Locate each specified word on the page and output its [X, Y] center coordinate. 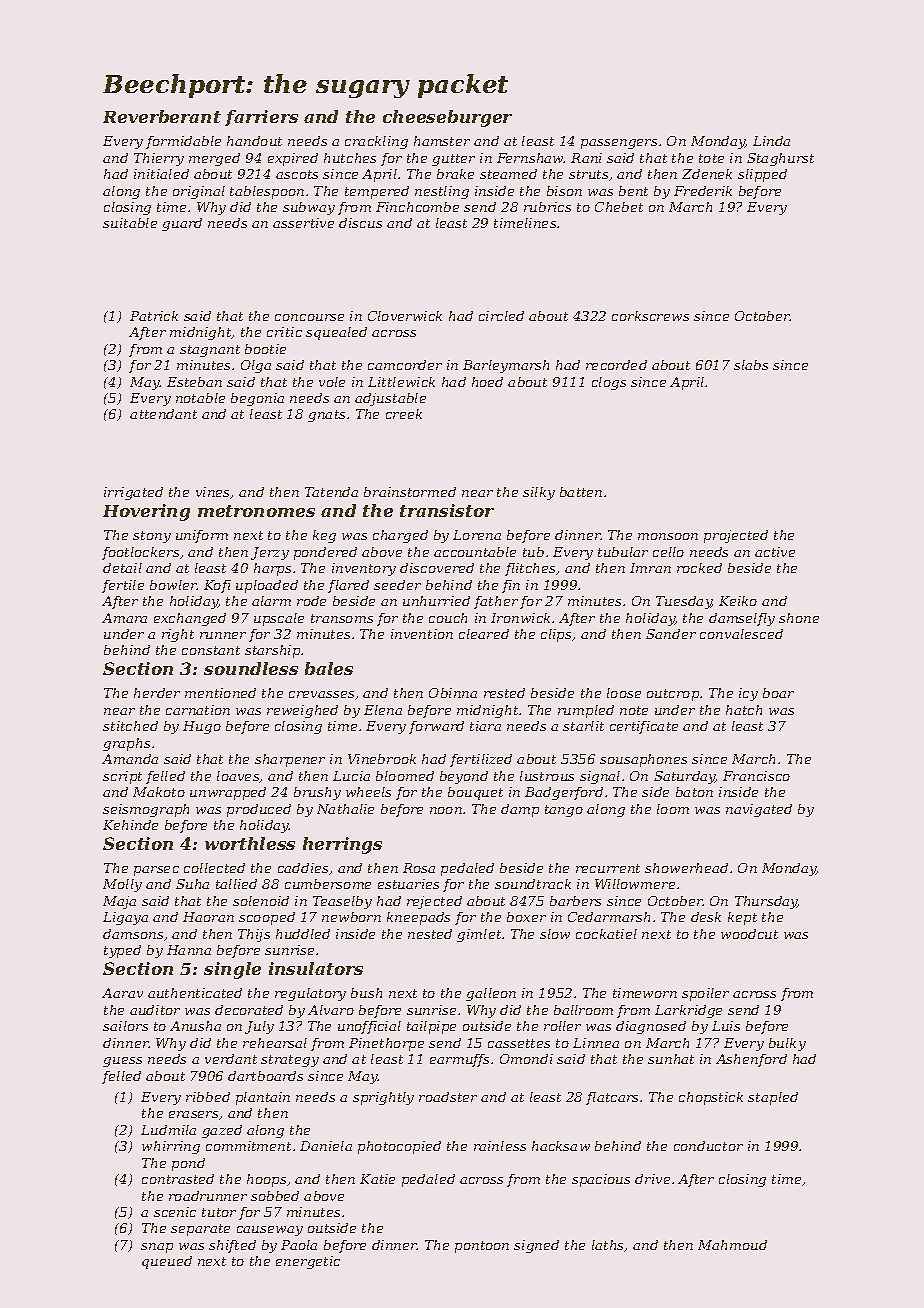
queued [167, 1262]
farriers [261, 118]
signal [600, 777]
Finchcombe [417, 207]
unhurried [436, 601]
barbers [575, 901]
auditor [155, 1010]
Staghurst [780, 159]
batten [581, 492]
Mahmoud [732, 1245]
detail [122, 568]
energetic [308, 1262]
